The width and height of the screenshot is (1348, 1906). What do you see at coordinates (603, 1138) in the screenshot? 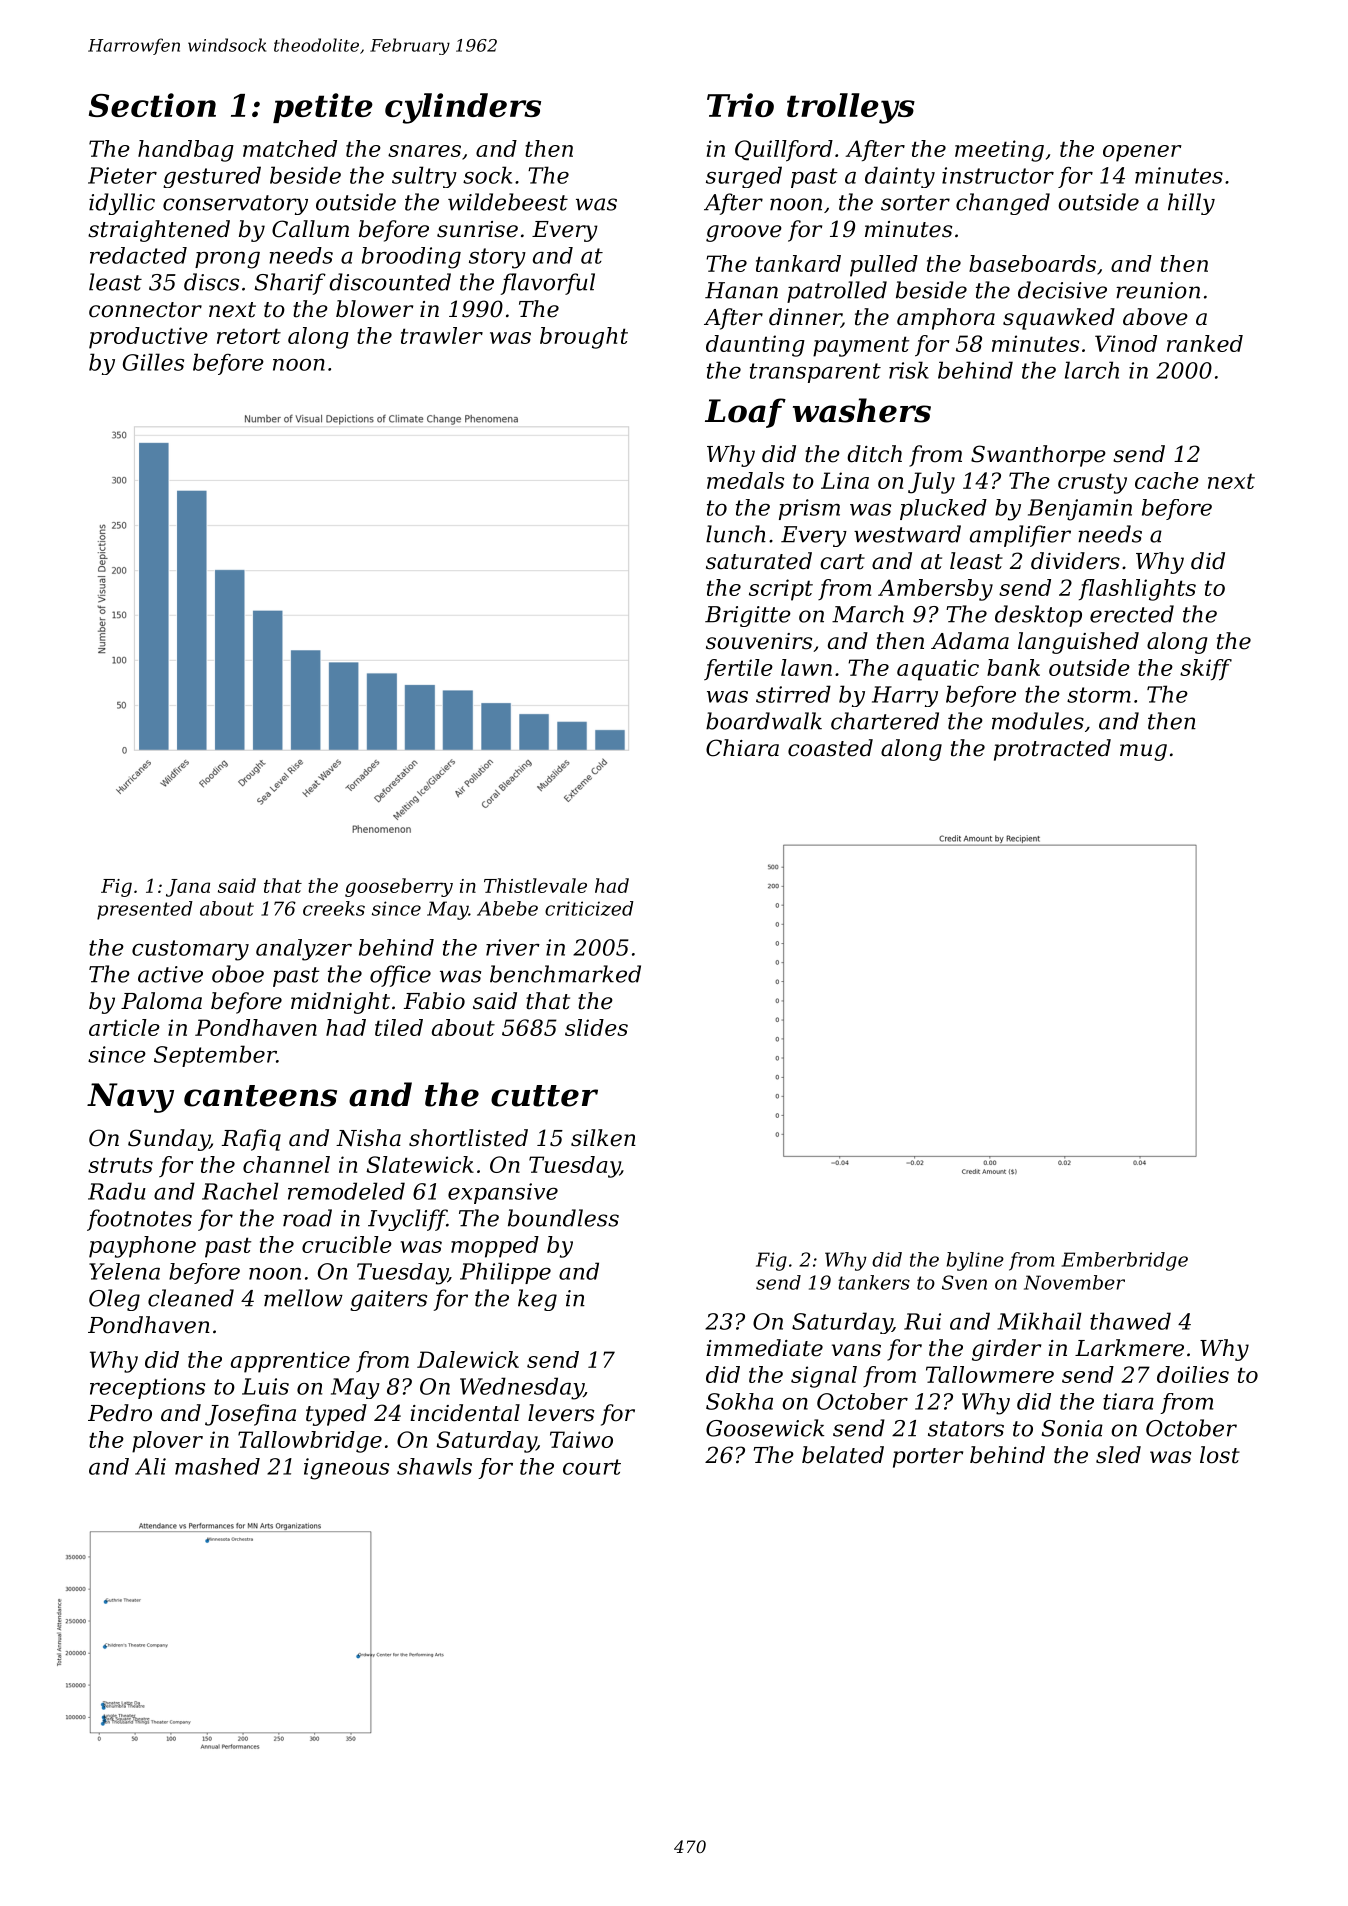
I see `silken` at bounding box center [603, 1138].
